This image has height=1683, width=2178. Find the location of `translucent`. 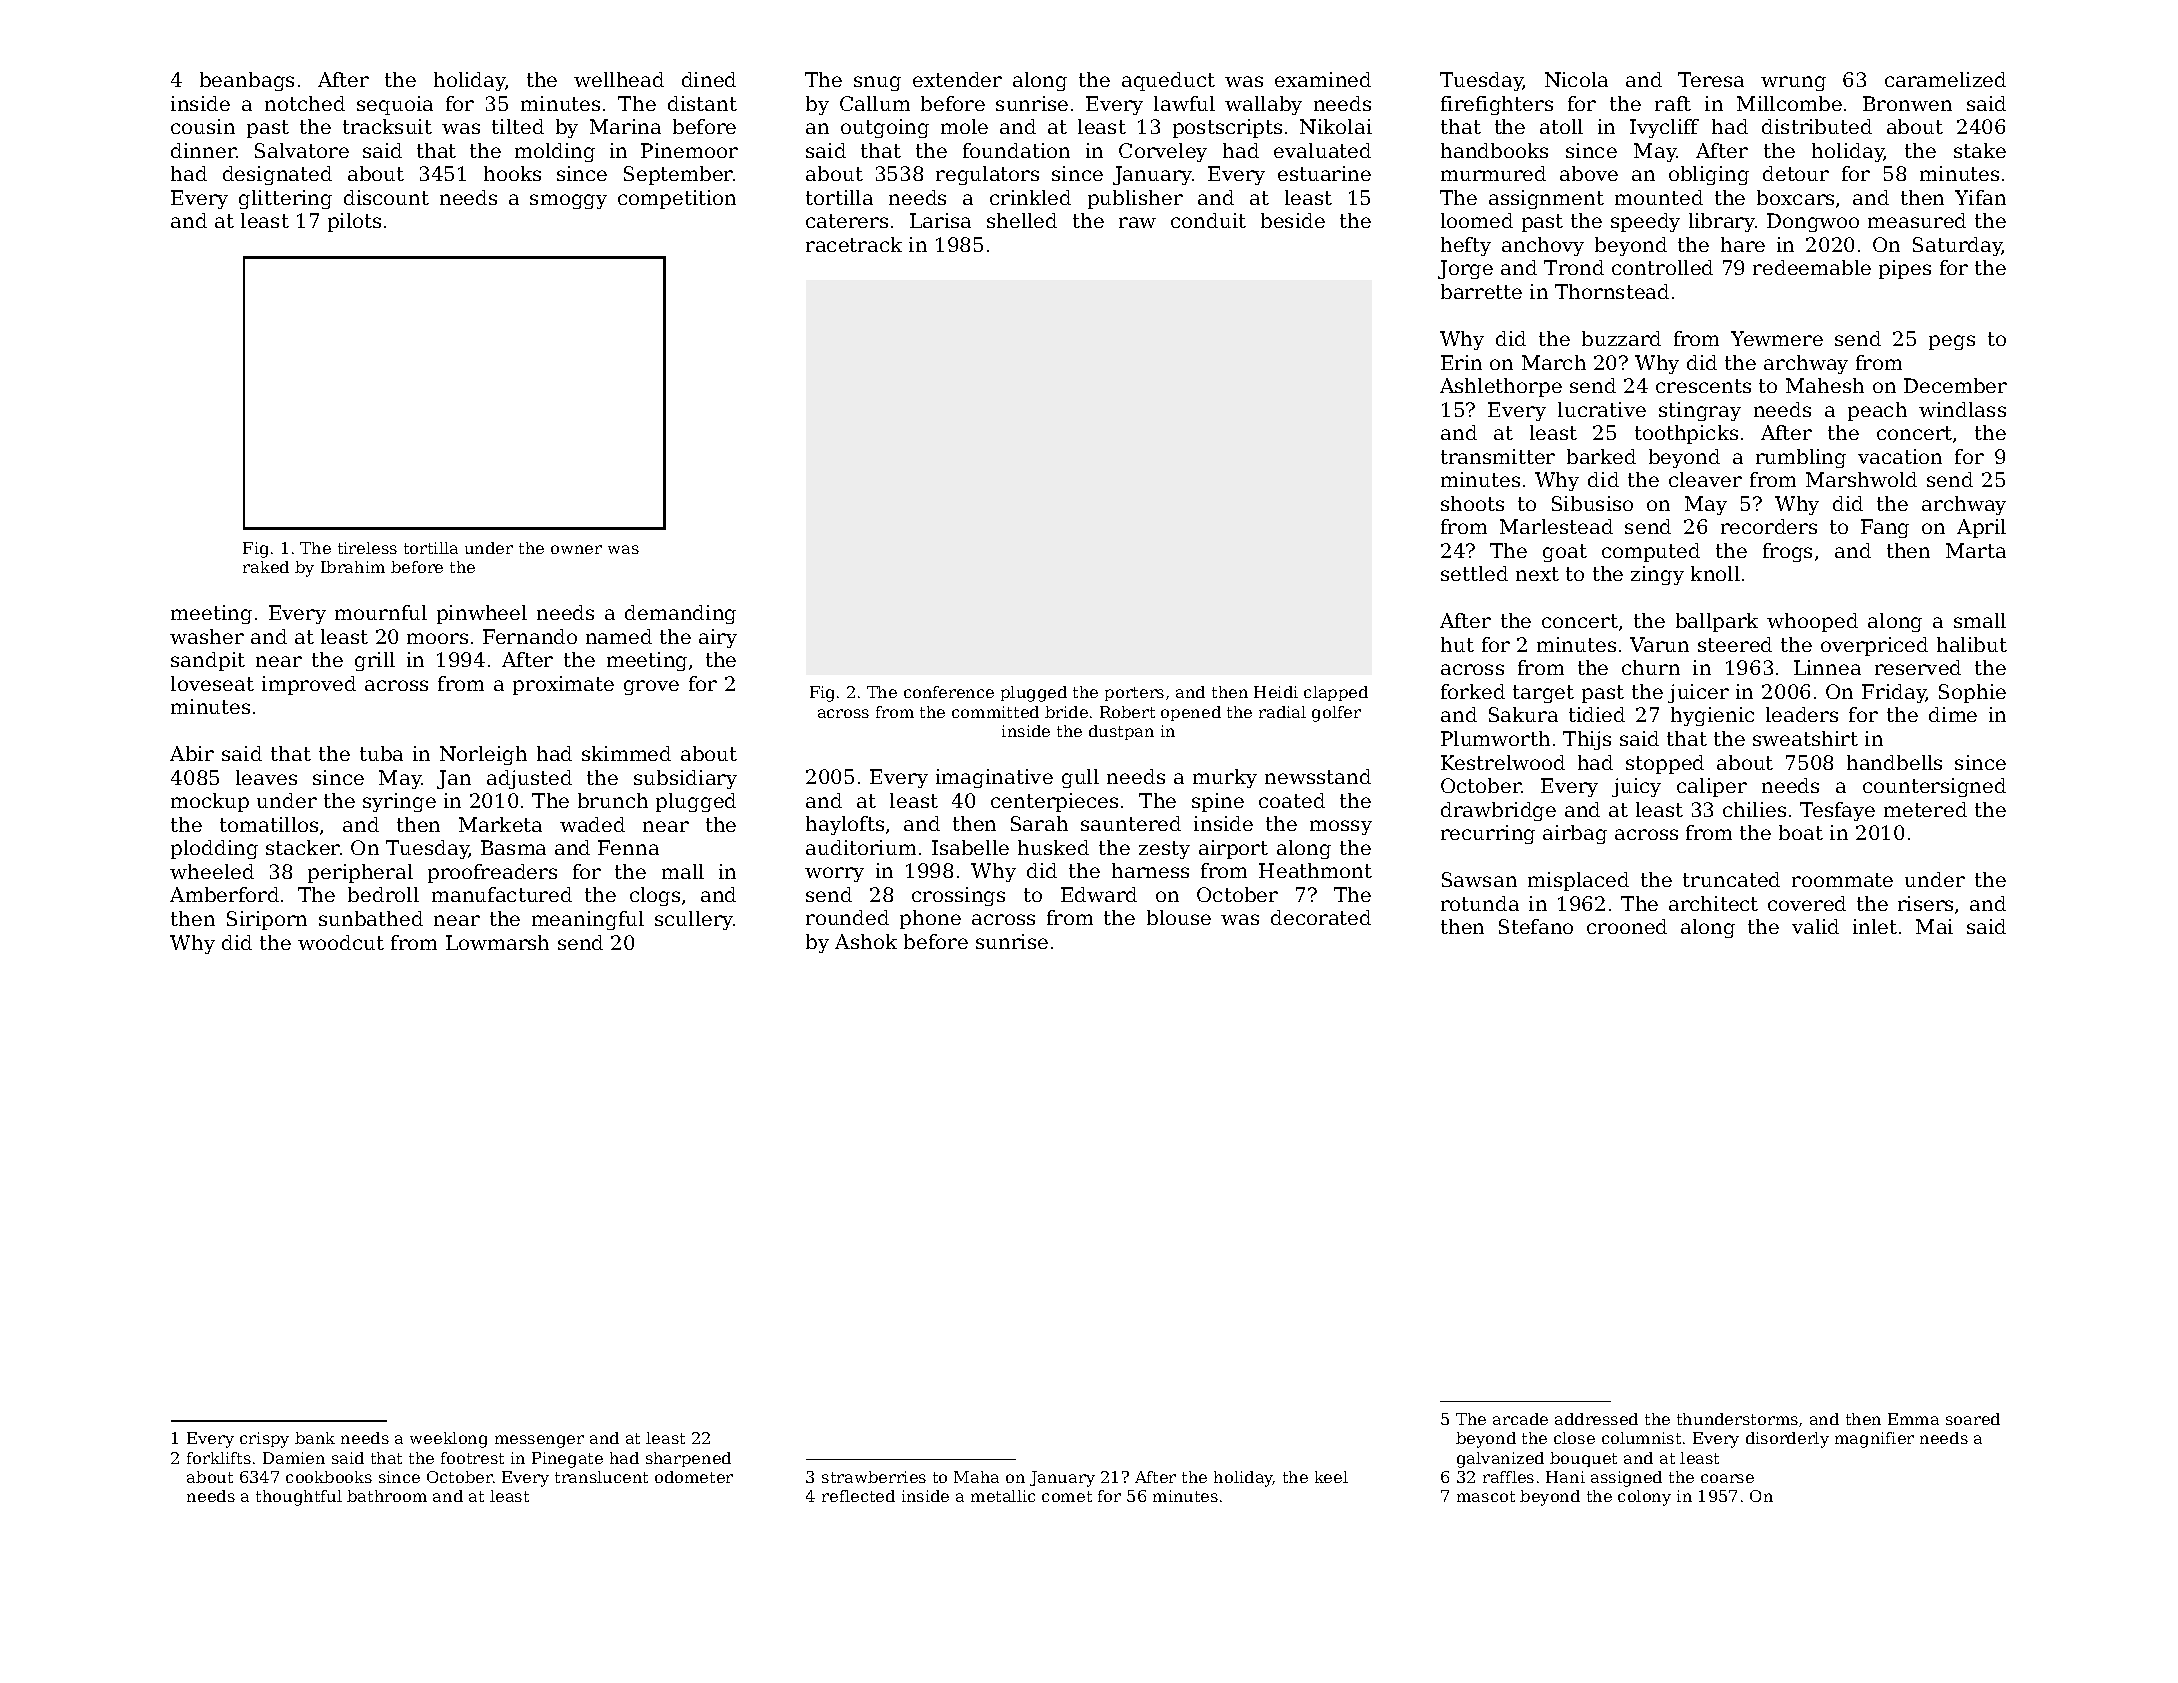

translucent is located at coordinates (601, 1477).
